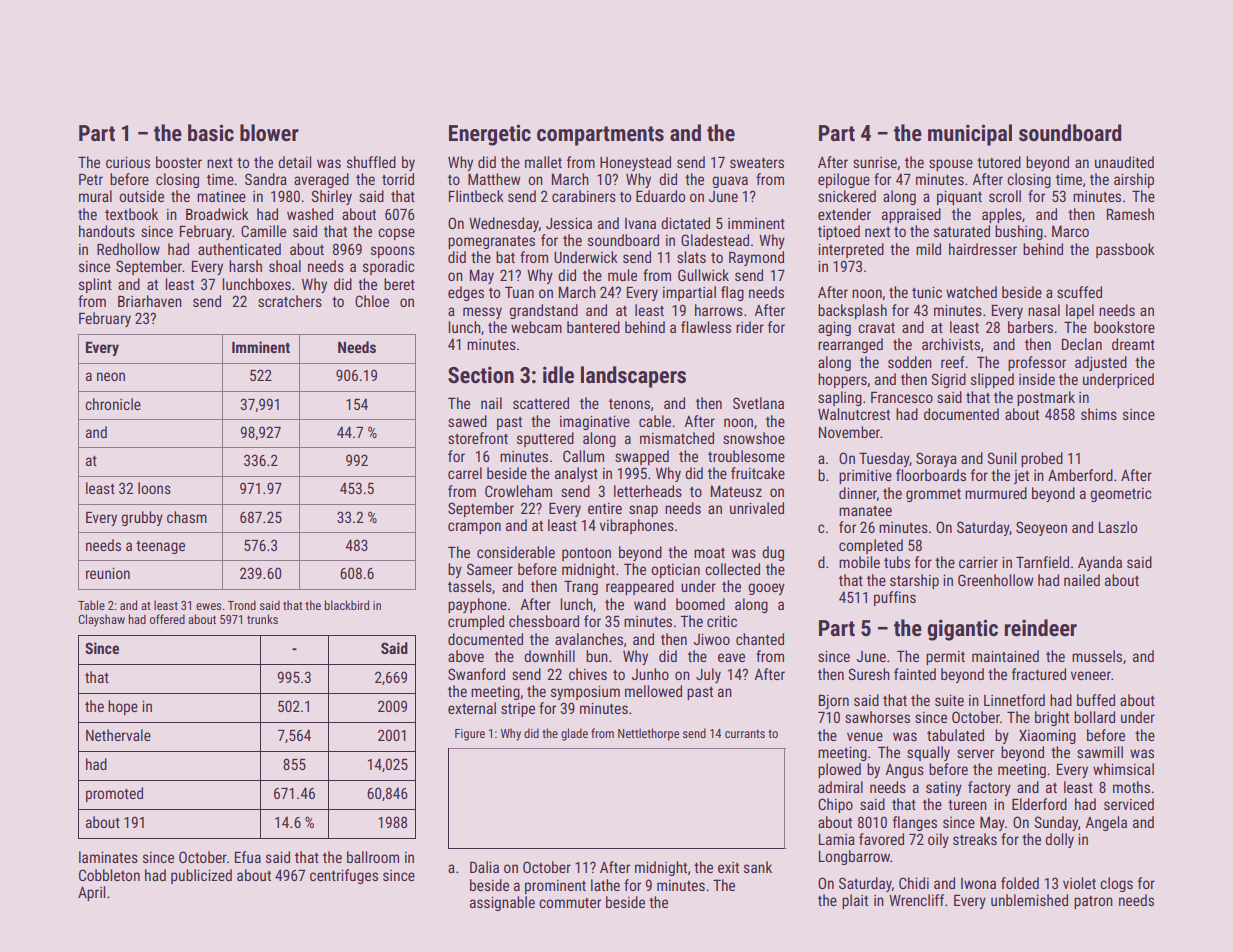 Image resolution: width=1233 pixels, height=952 pixels. I want to click on basic, so click(211, 133).
